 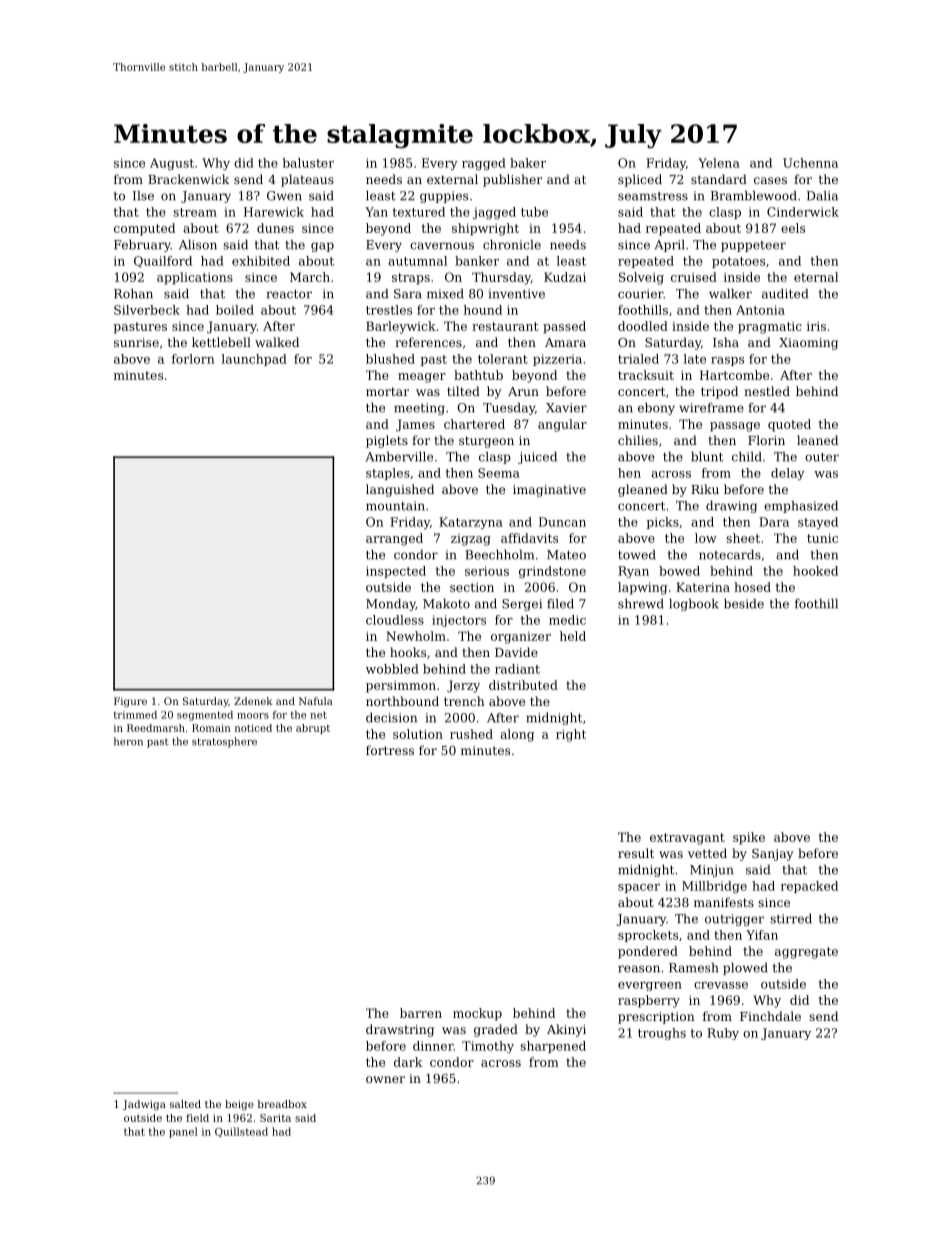 What do you see at coordinates (239, 1105) in the page?
I see `beige` at bounding box center [239, 1105].
